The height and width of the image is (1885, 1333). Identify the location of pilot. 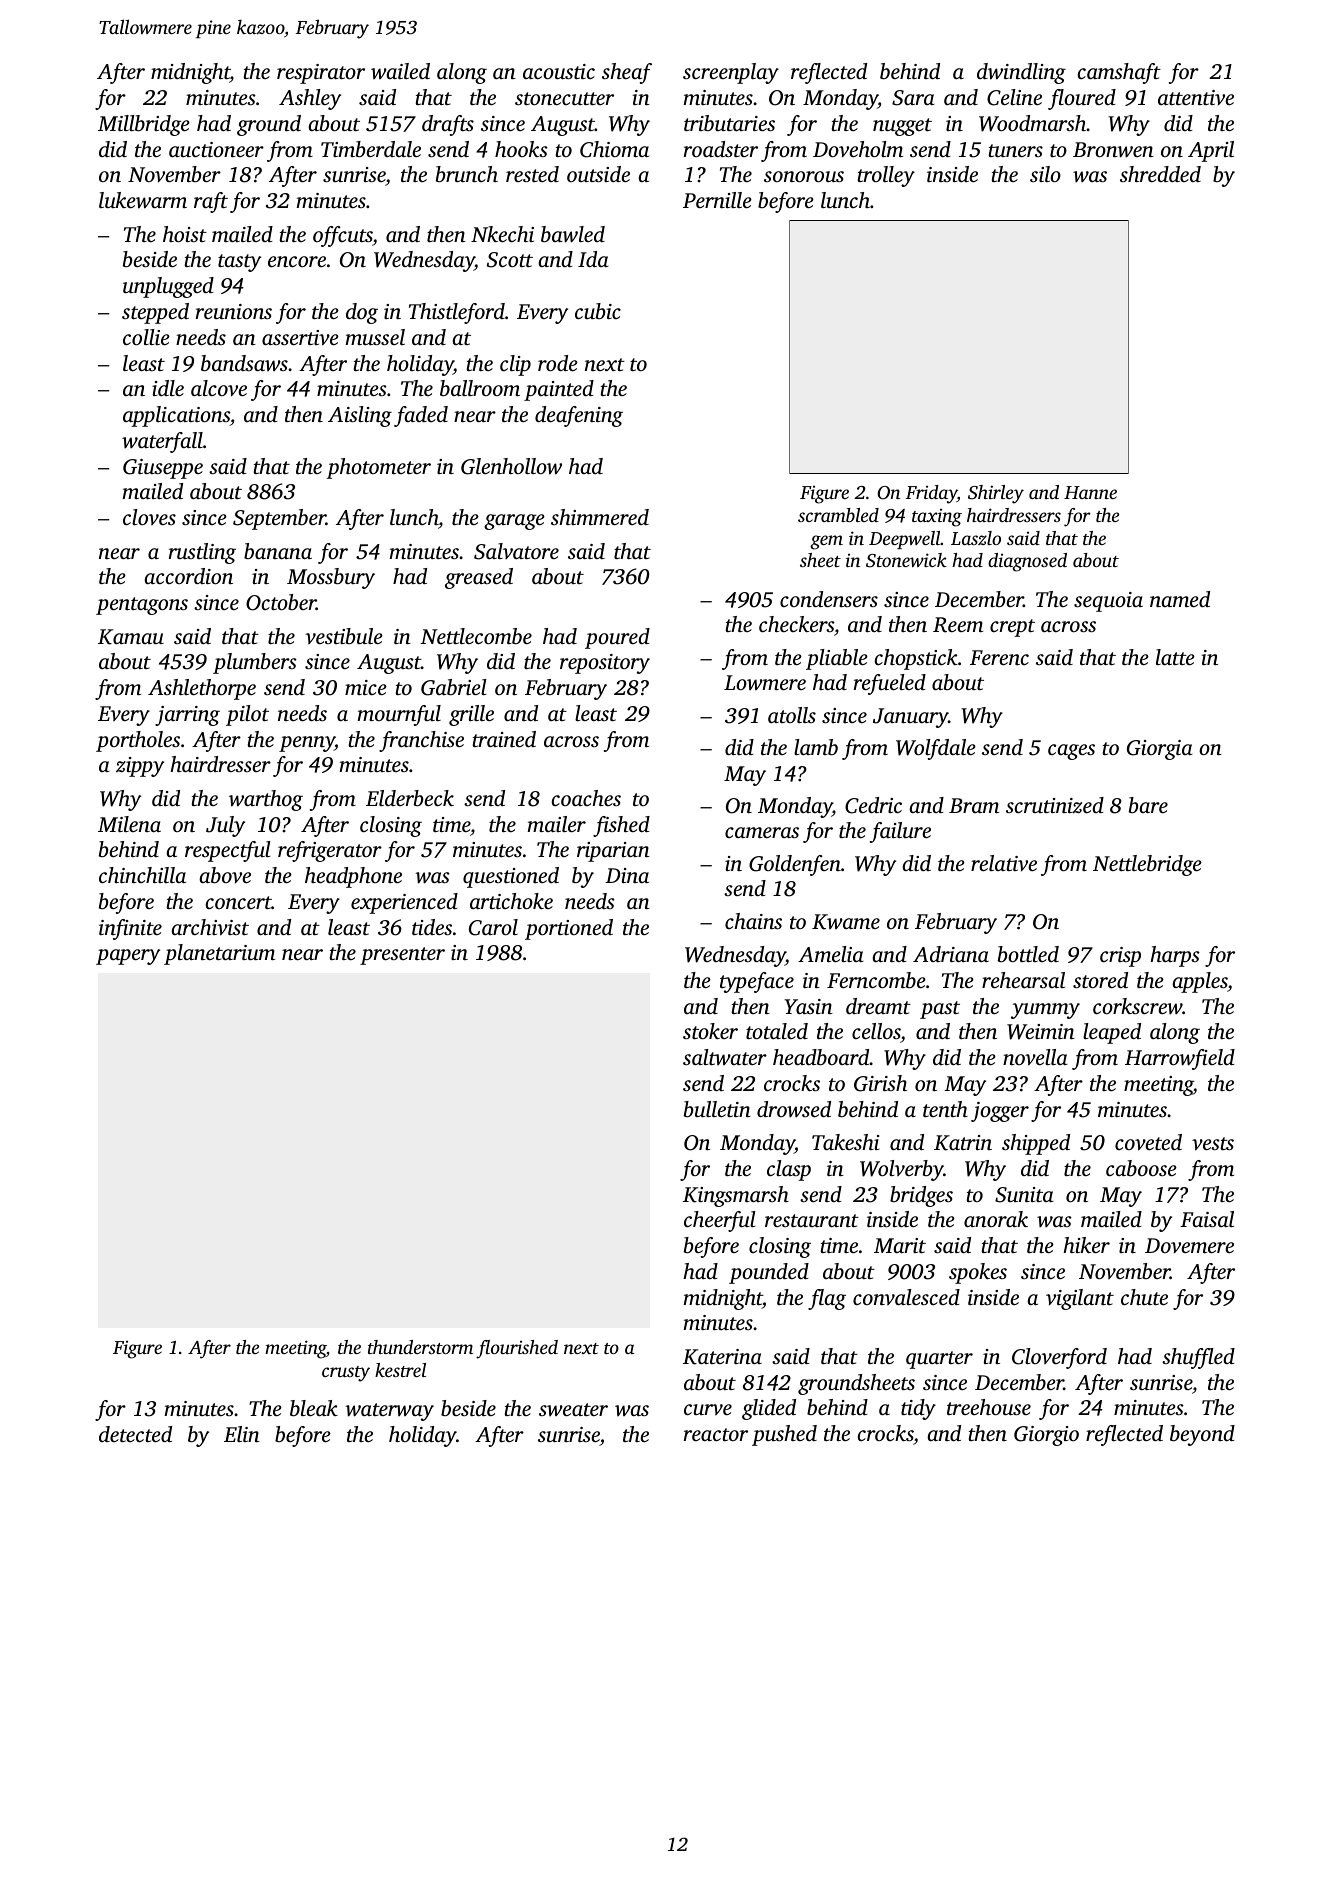
(247, 715).
